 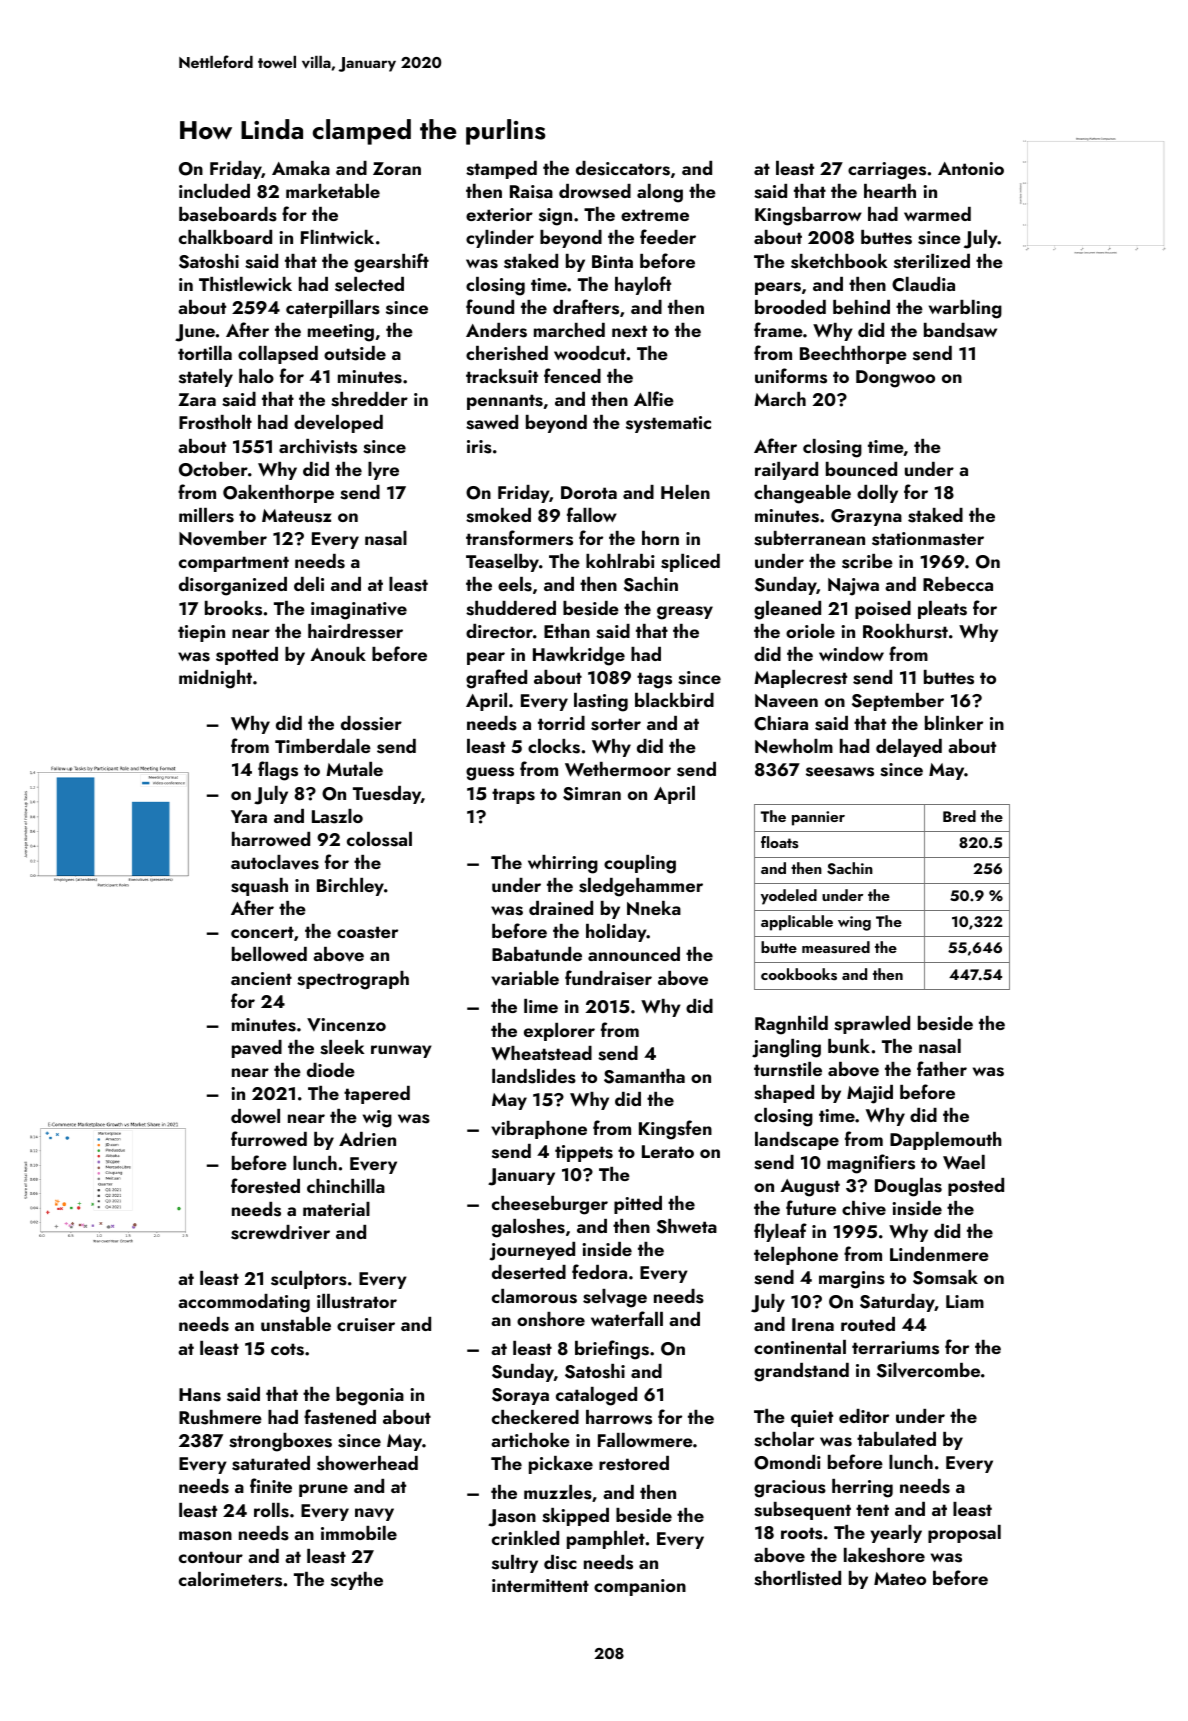 What do you see at coordinates (640, 864) in the document?
I see `coupling` at bounding box center [640, 864].
